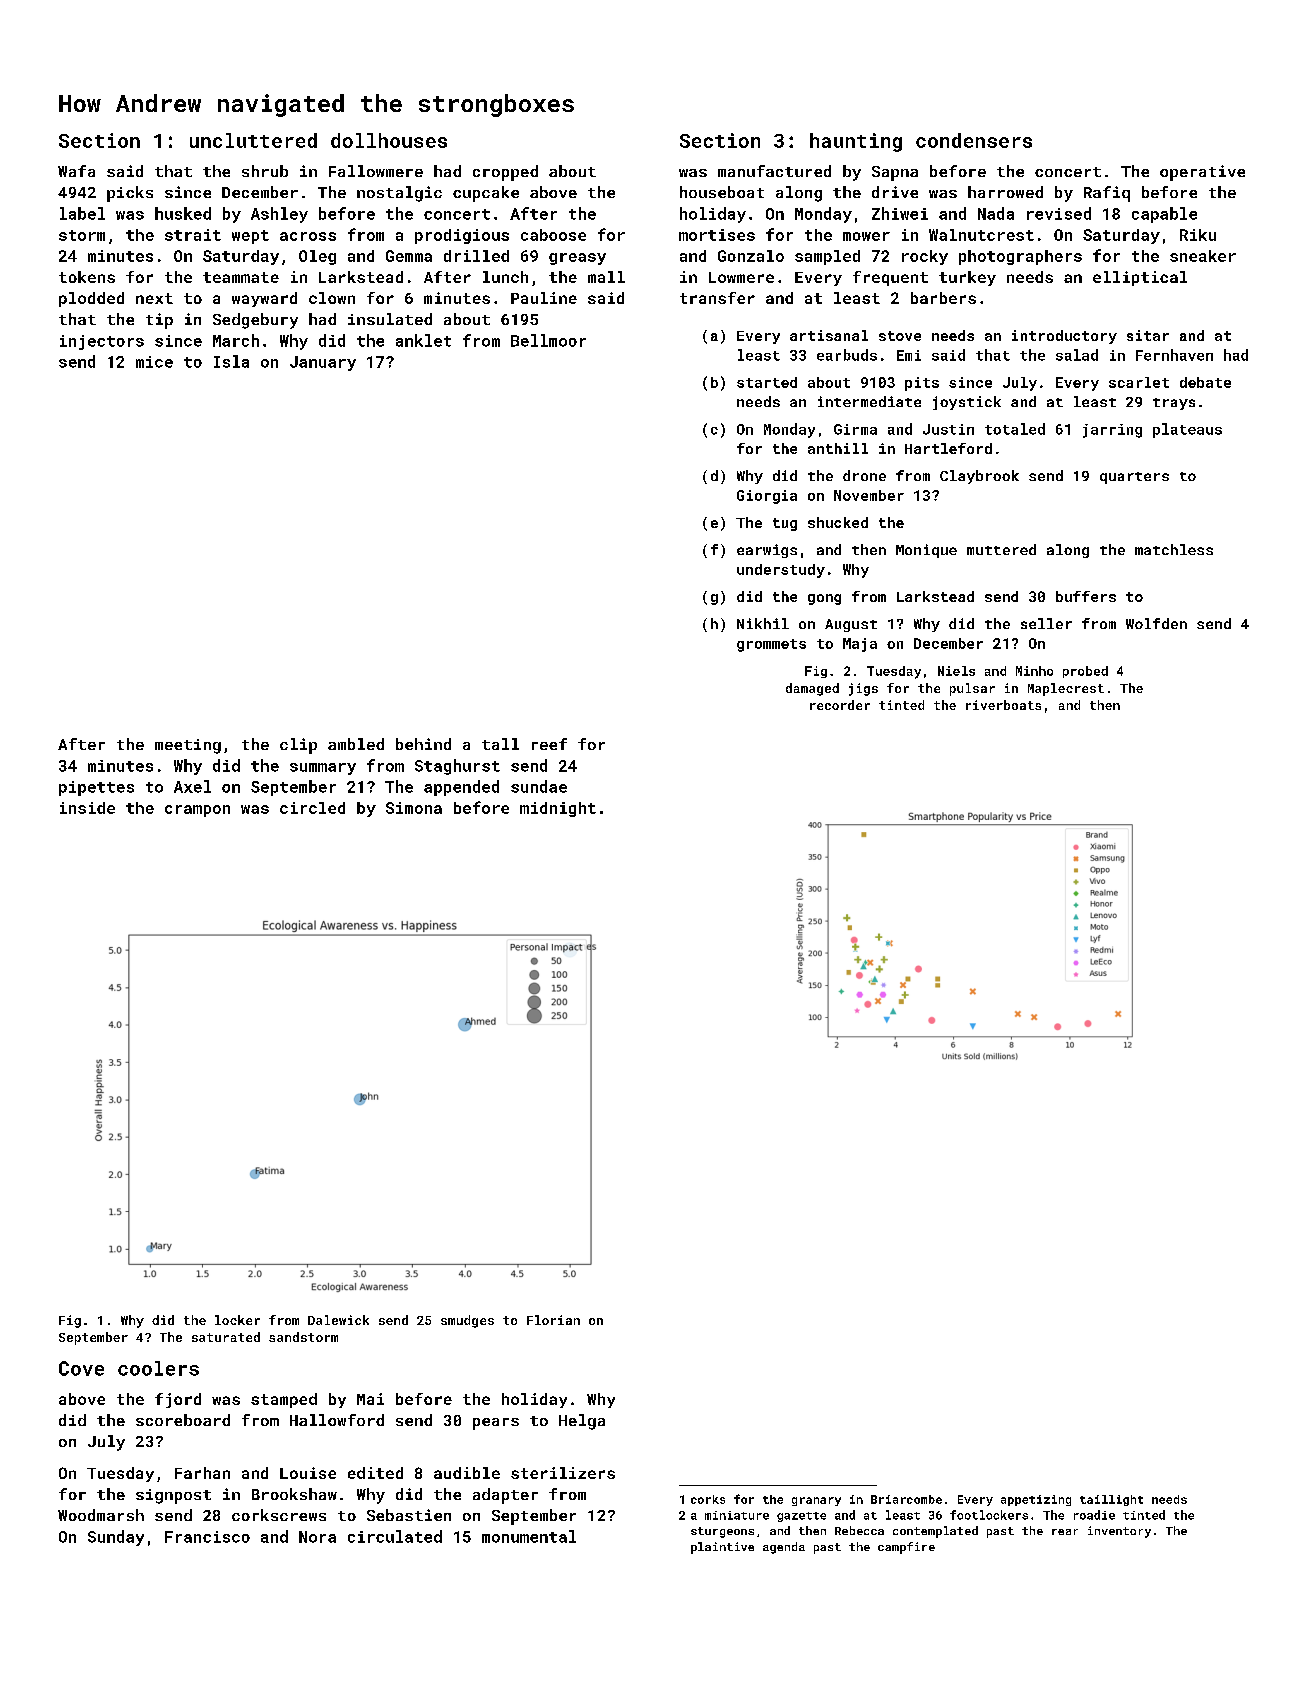 This screenshot has height=1693, width=1308. What do you see at coordinates (1066, 689) in the screenshot?
I see `Maplecrest` at bounding box center [1066, 689].
